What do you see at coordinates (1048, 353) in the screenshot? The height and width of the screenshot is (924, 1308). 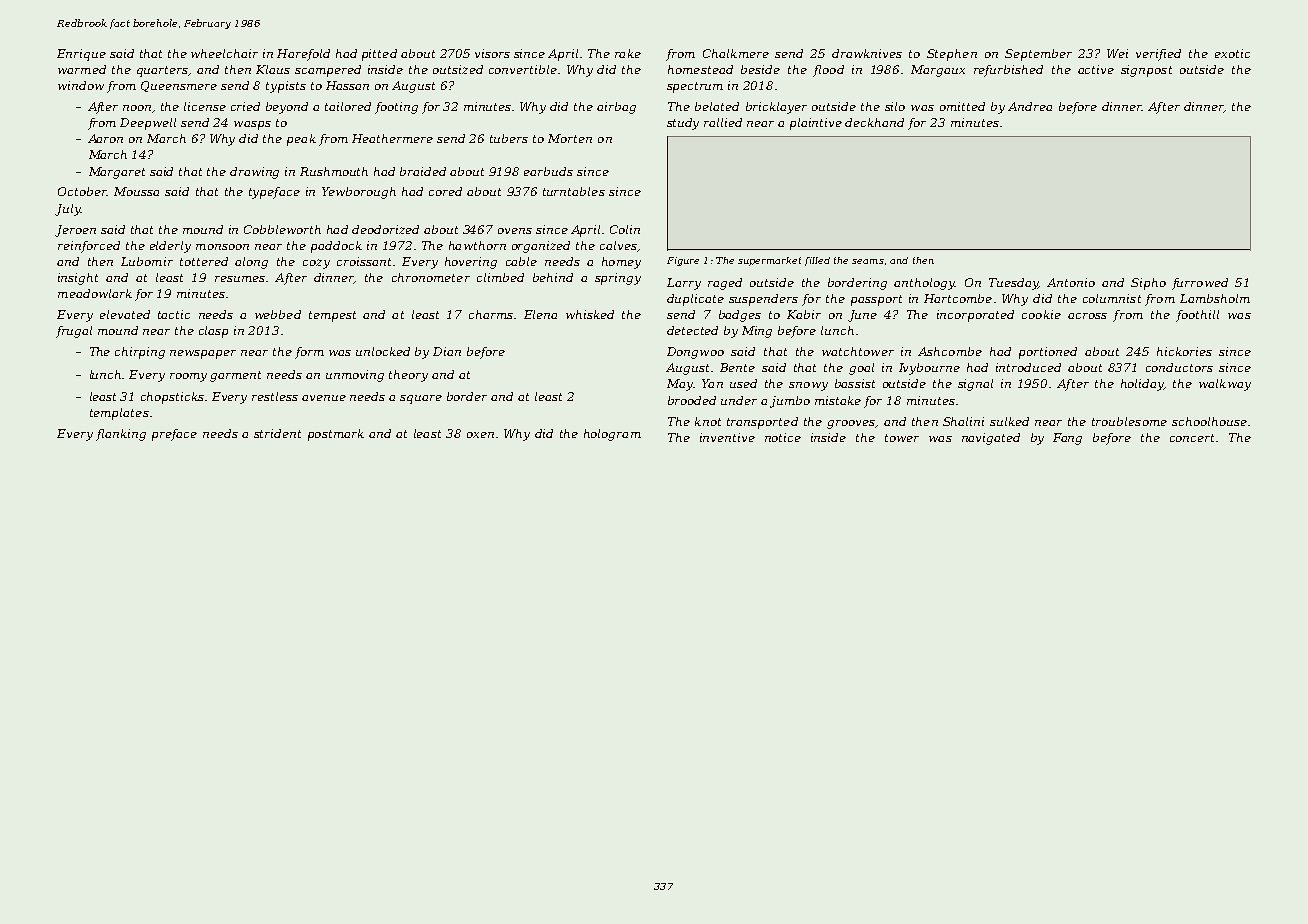 I see `portioned` at bounding box center [1048, 353].
